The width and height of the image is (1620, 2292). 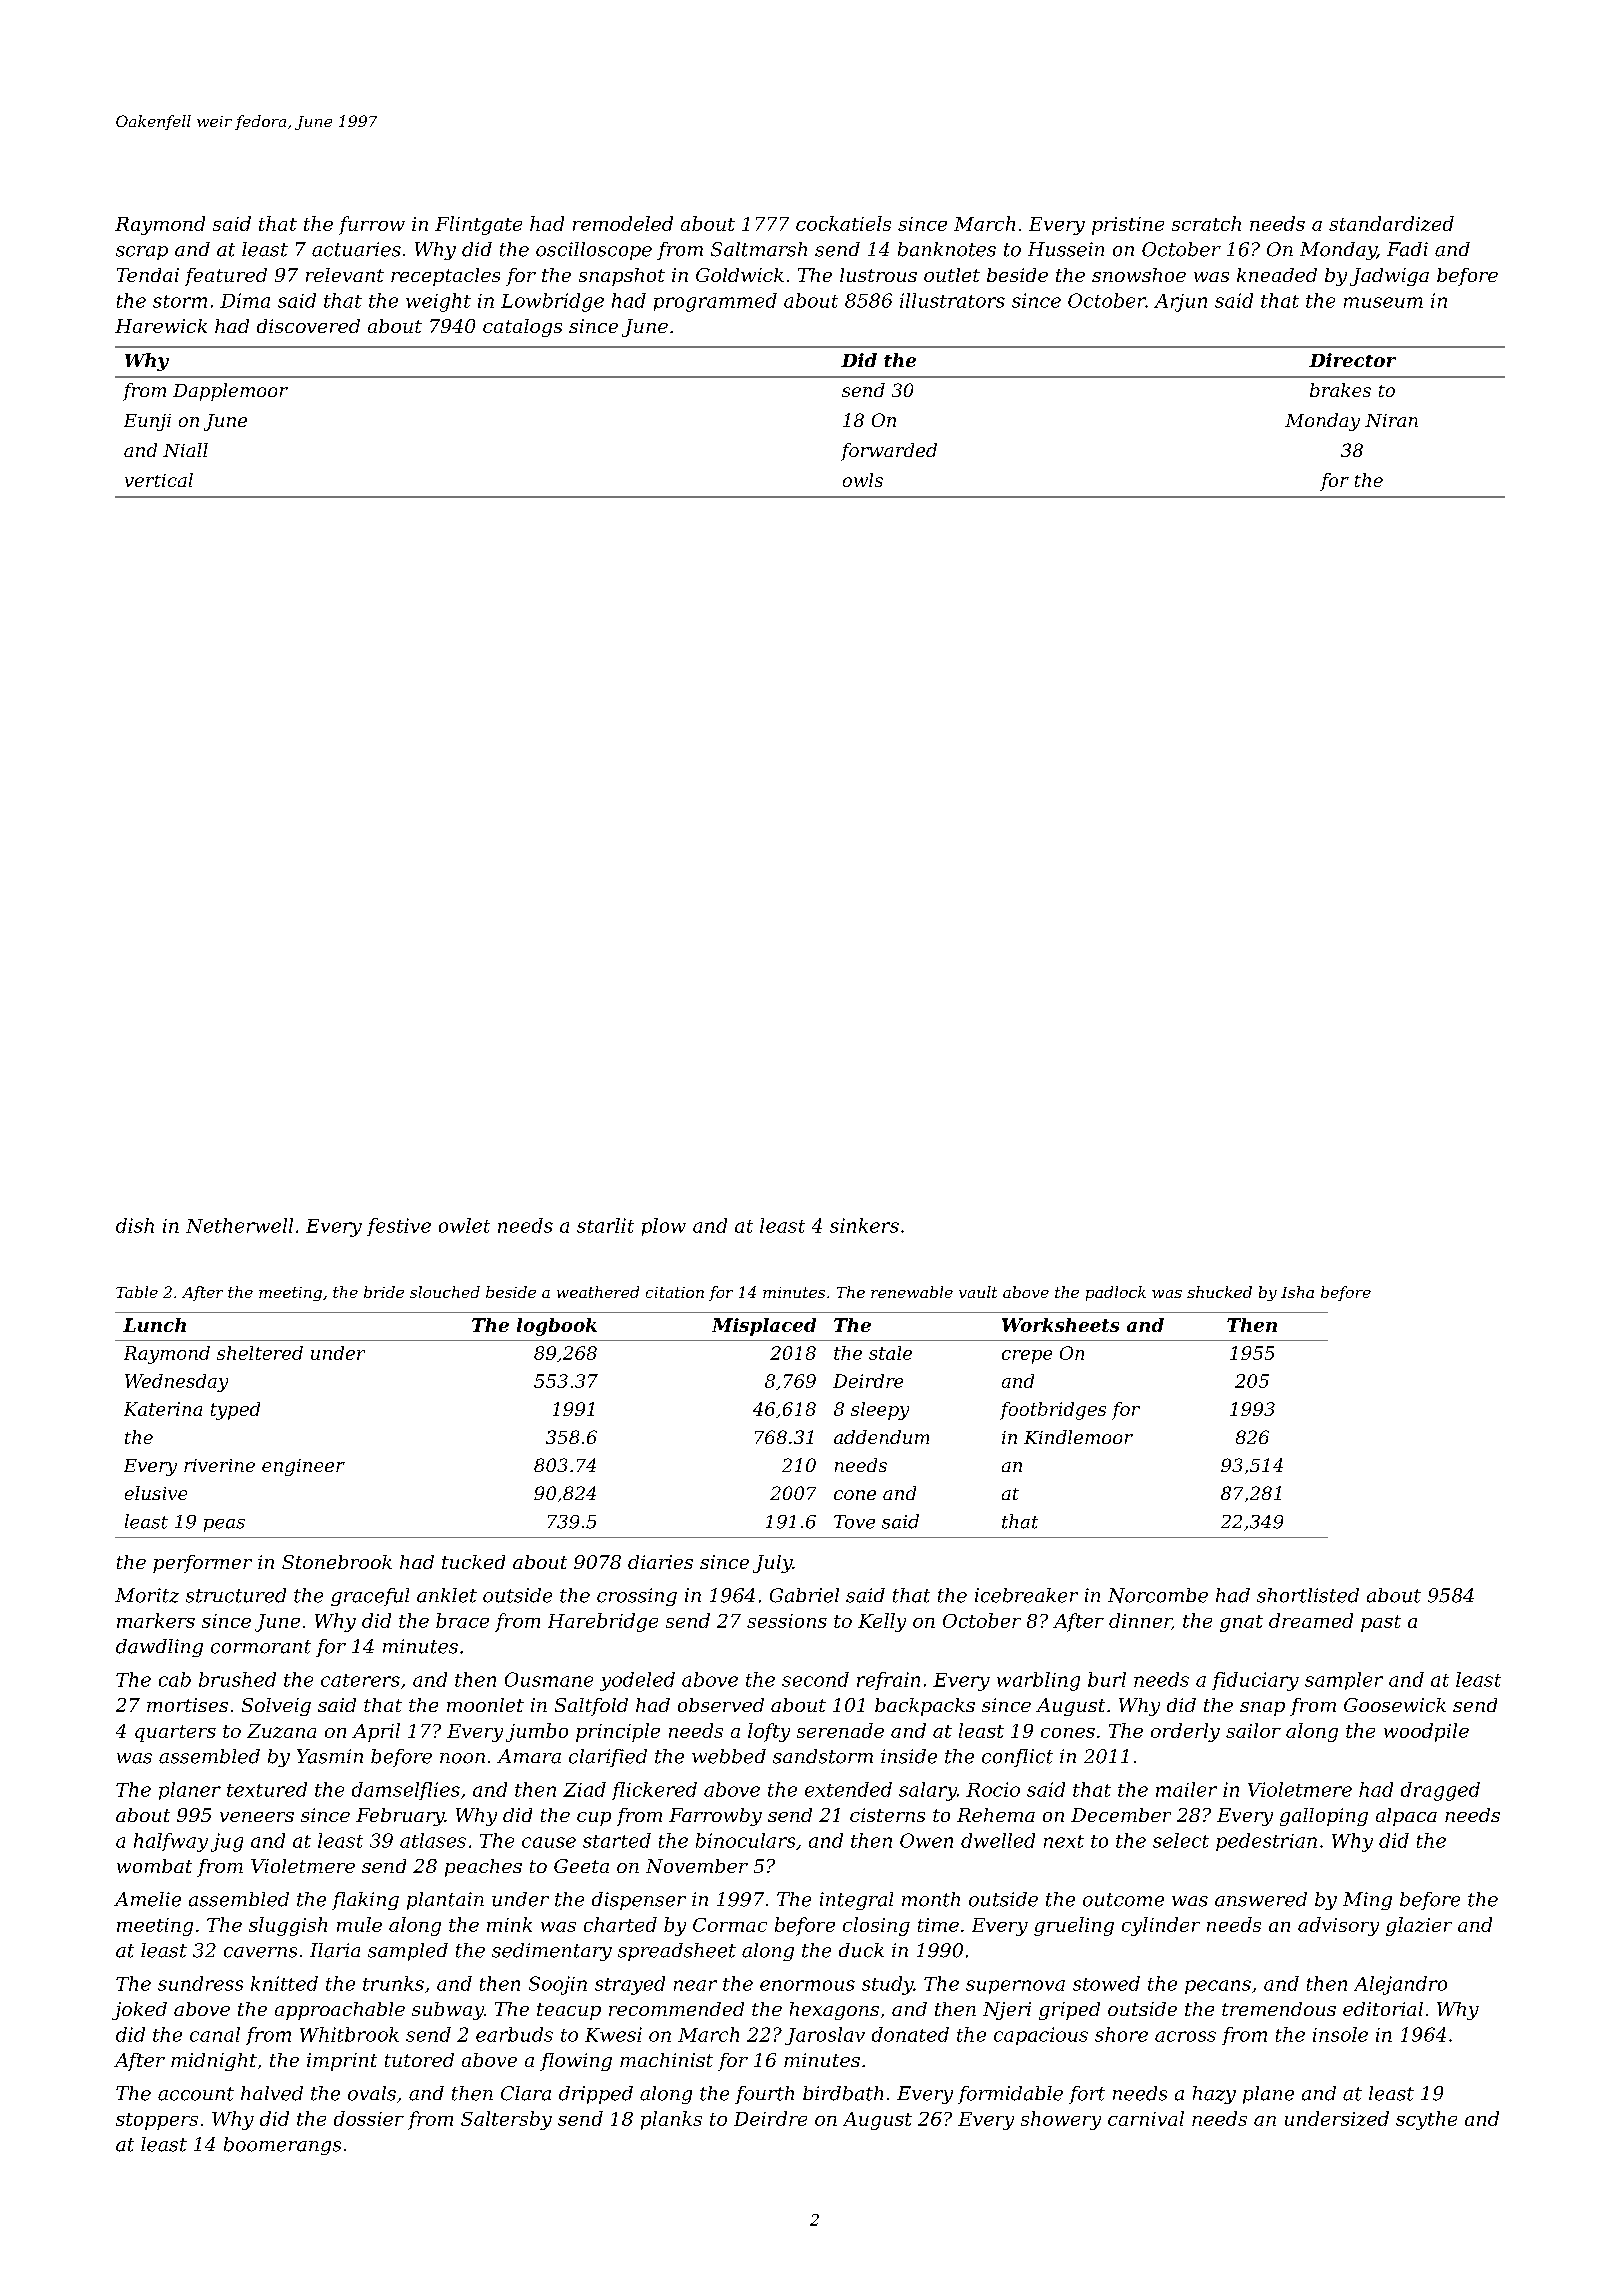 I want to click on caterers, so click(x=360, y=1680).
